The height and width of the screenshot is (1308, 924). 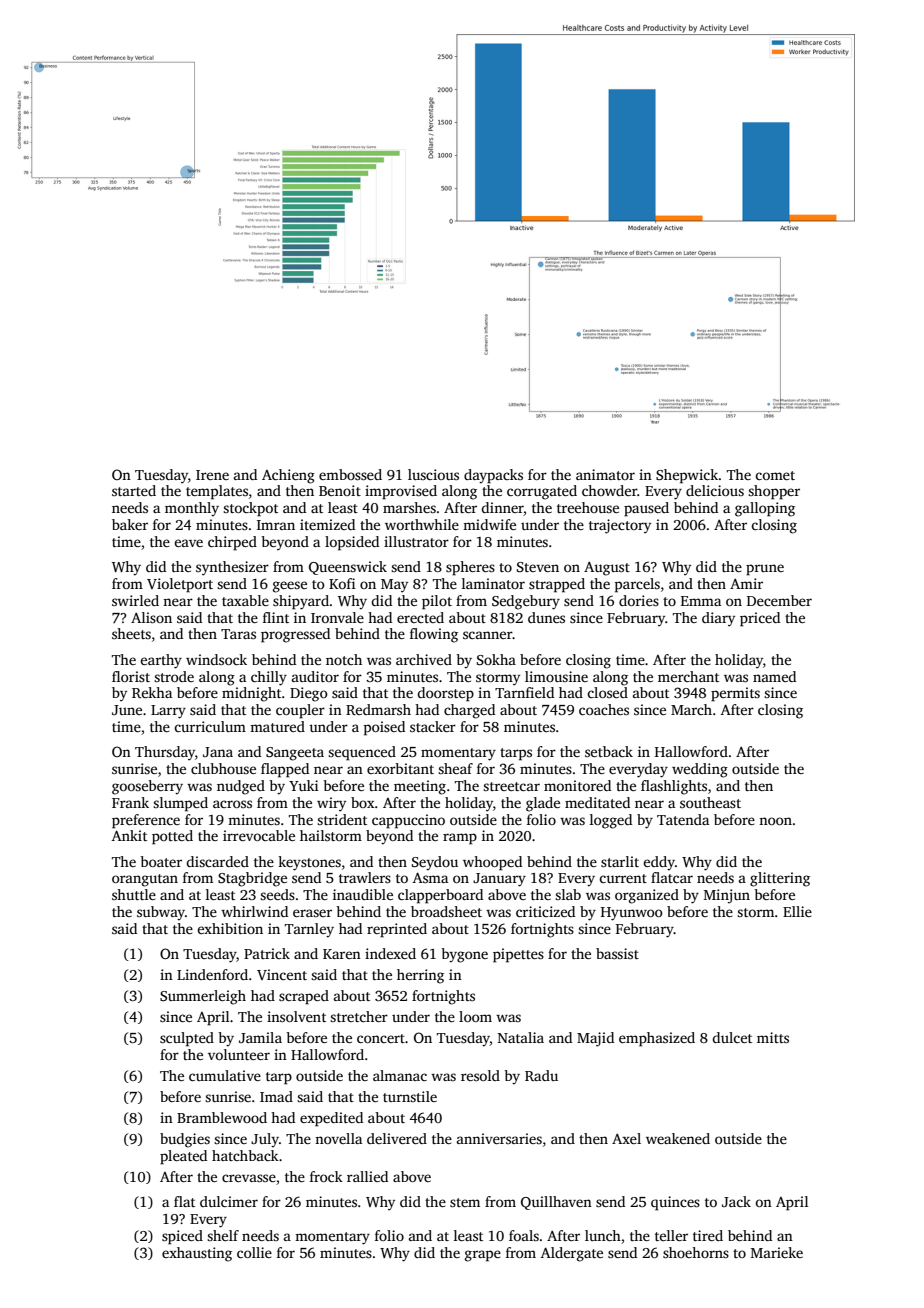 What do you see at coordinates (180, 585) in the screenshot?
I see `Violetport` at bounding box center [180, 585].
